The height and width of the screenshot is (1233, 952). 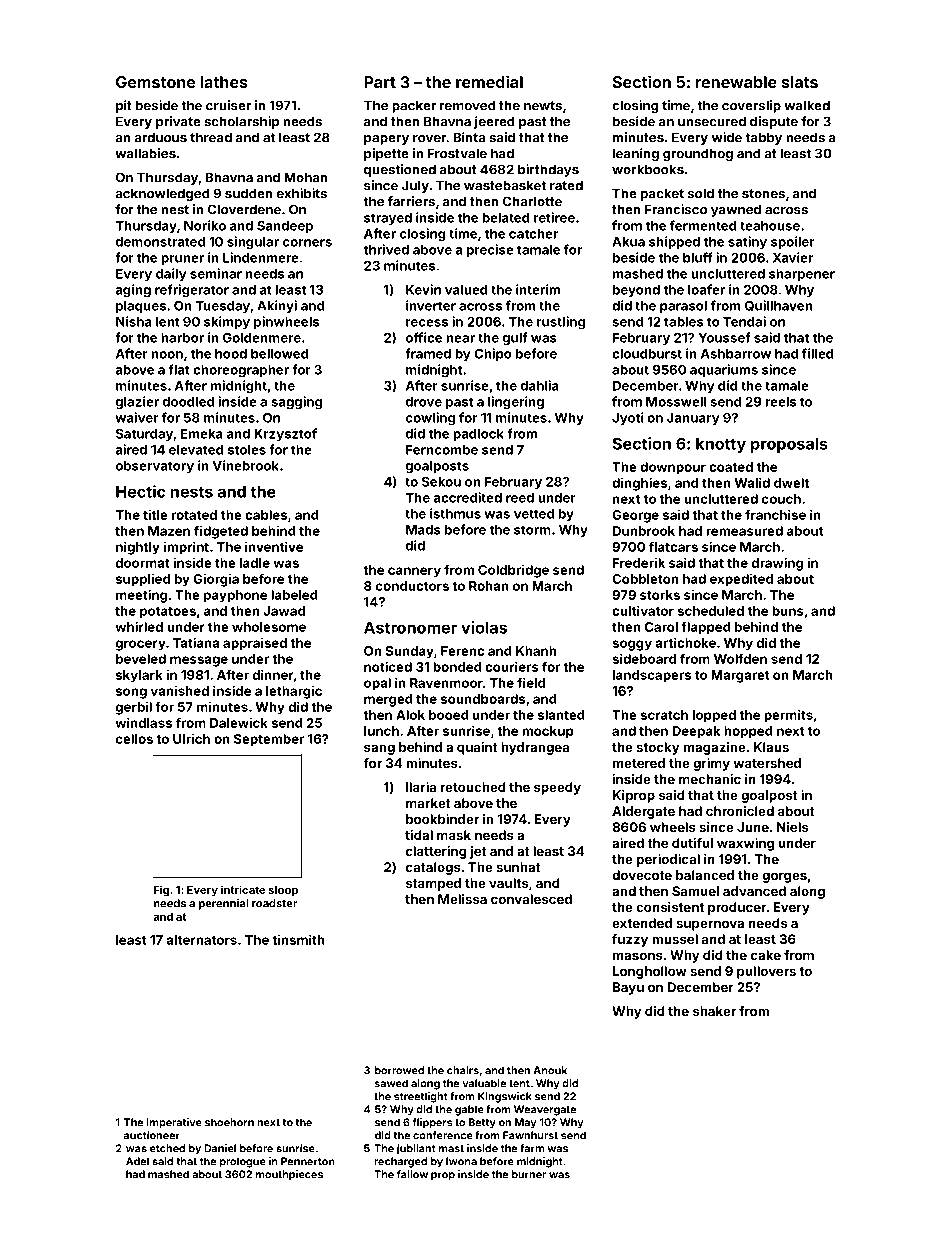 What do you see at coordinates (473, 787) in the screenshot?
I see `retouched` at bounding box center [473, 787].
